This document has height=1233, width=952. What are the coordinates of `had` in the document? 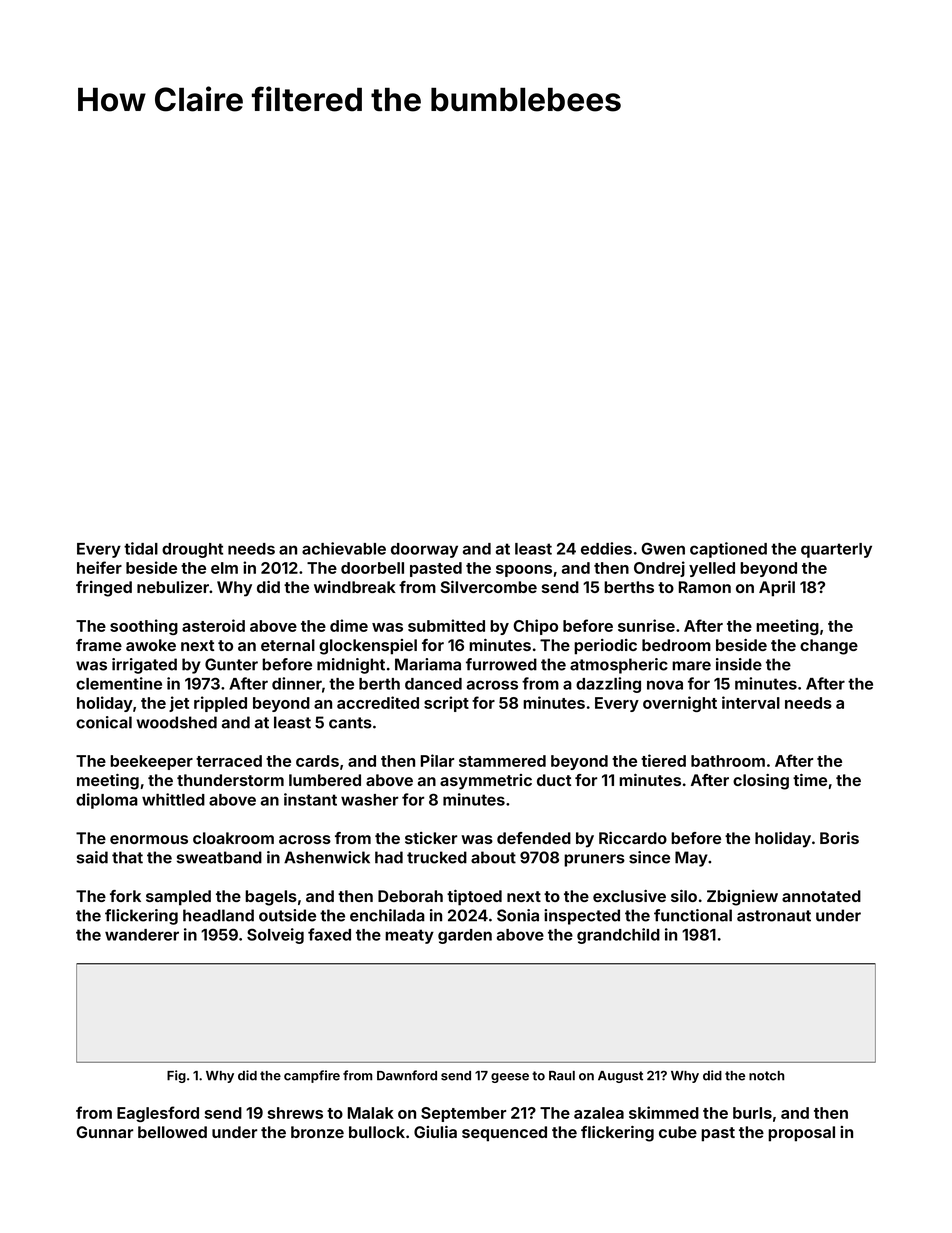 It's located at (389, 857).
